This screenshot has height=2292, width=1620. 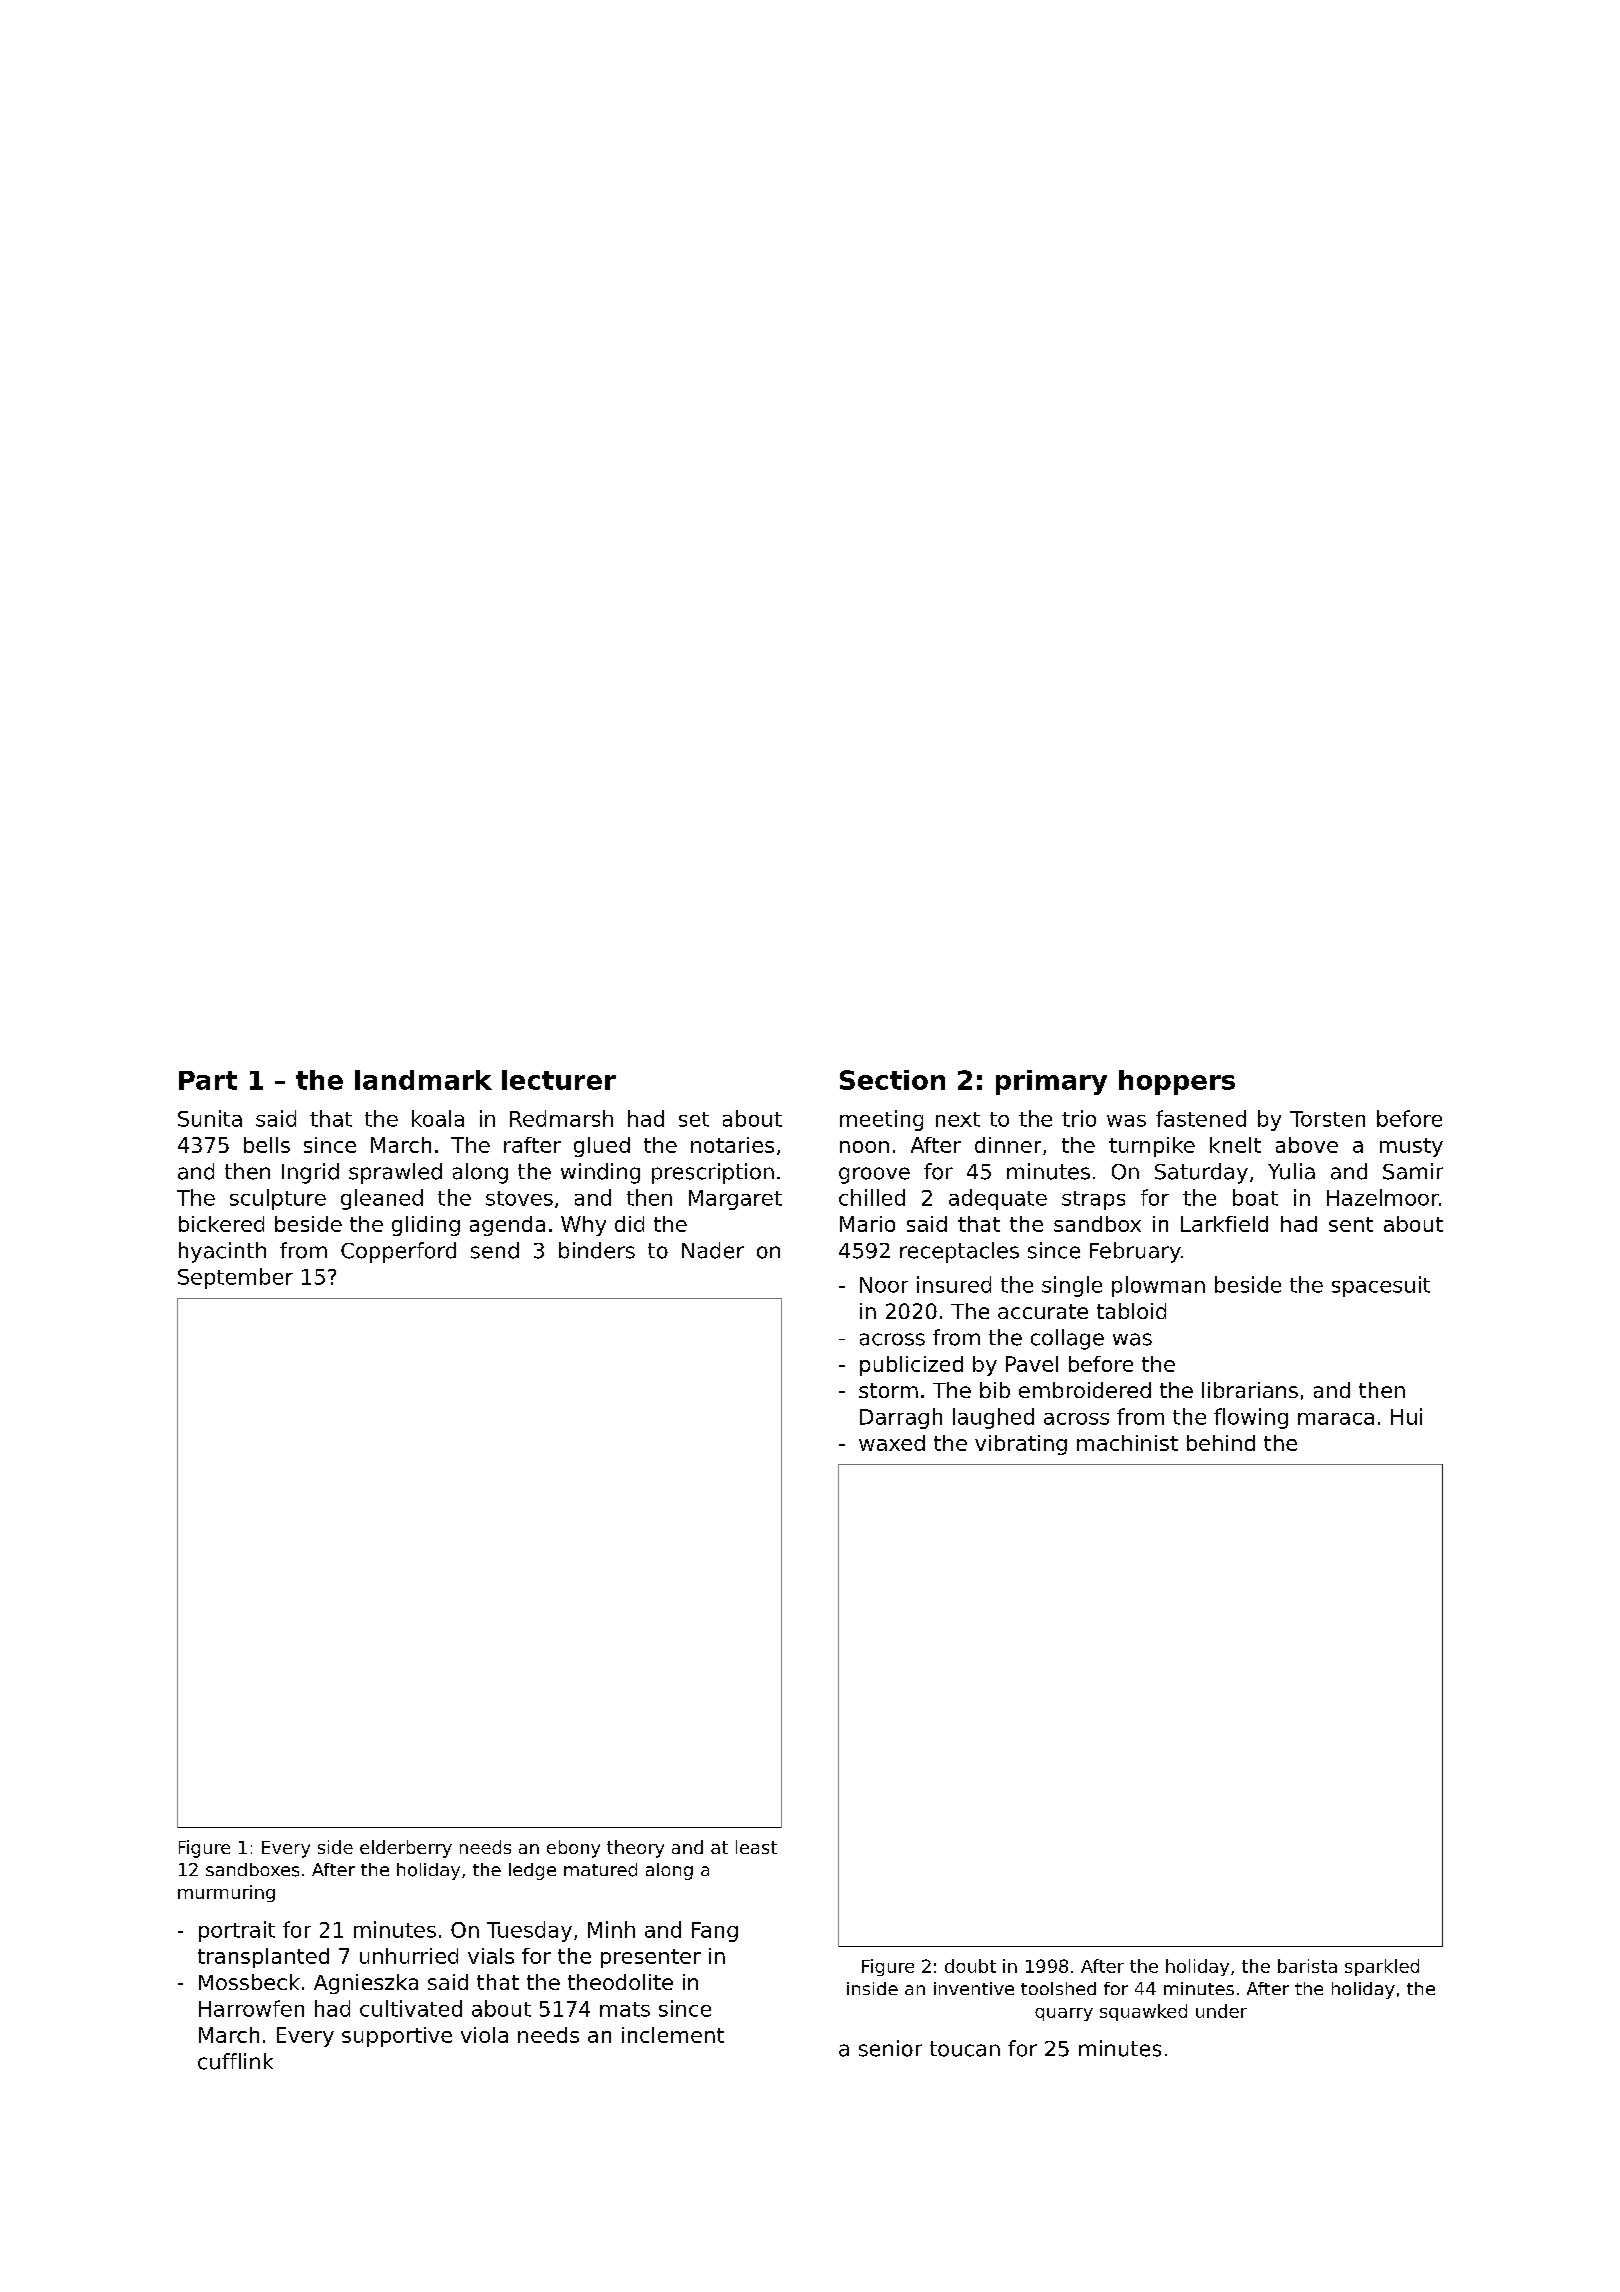 I want to click on elderberry, so click(x=406, y=1849).
